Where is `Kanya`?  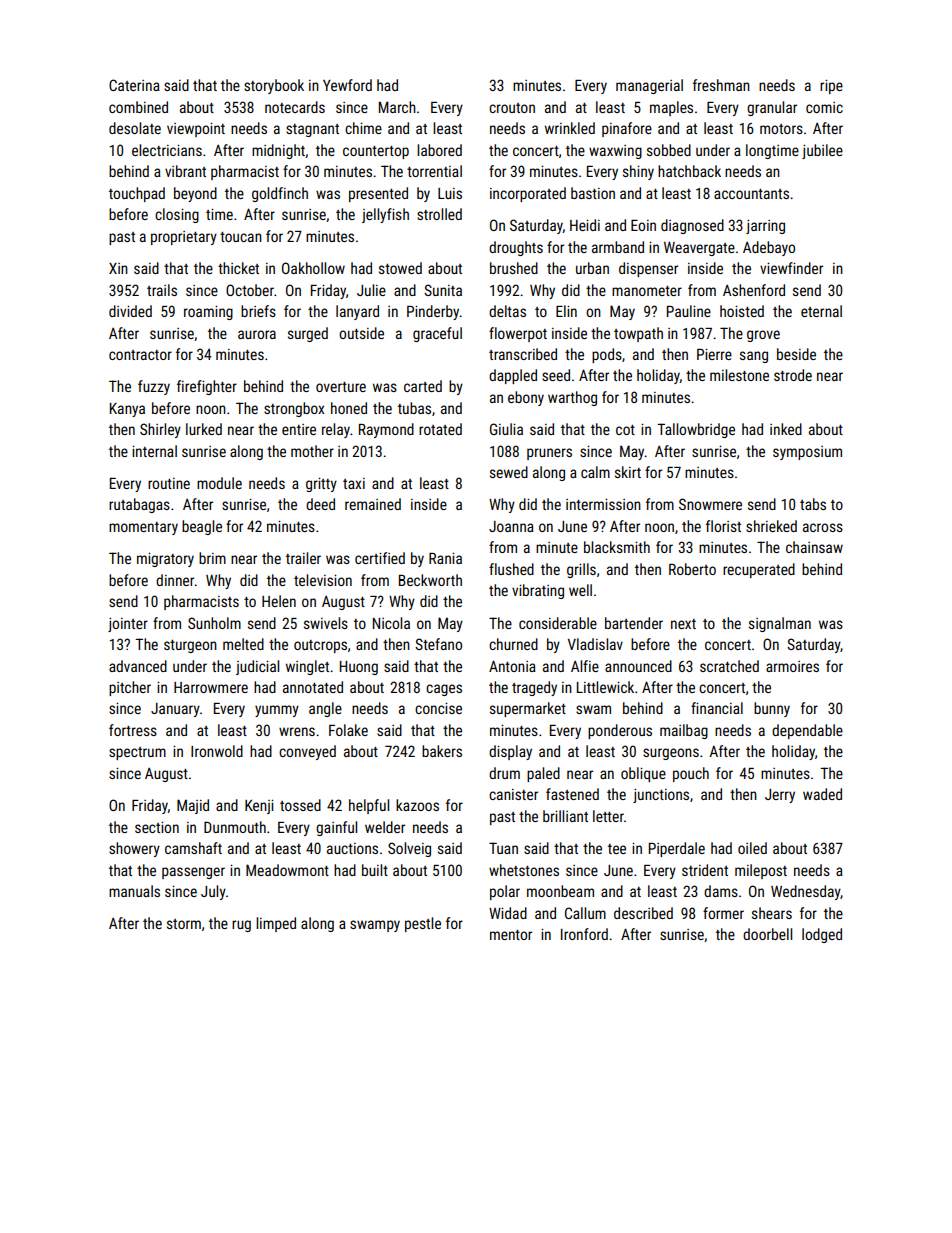
Kanya is located at coordinates (127, 410).
